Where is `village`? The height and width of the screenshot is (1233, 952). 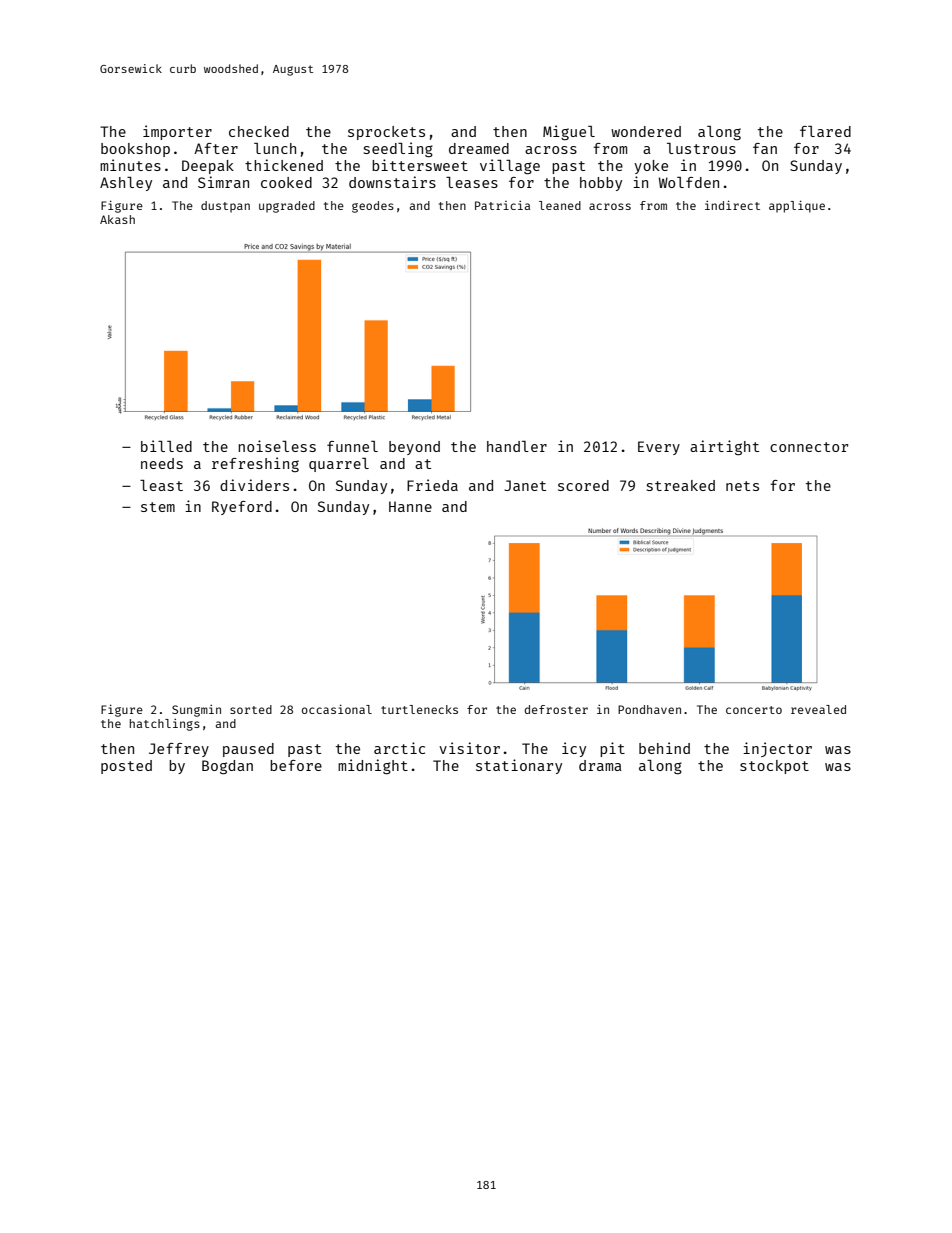 village is located at coordinates (510, 166).
